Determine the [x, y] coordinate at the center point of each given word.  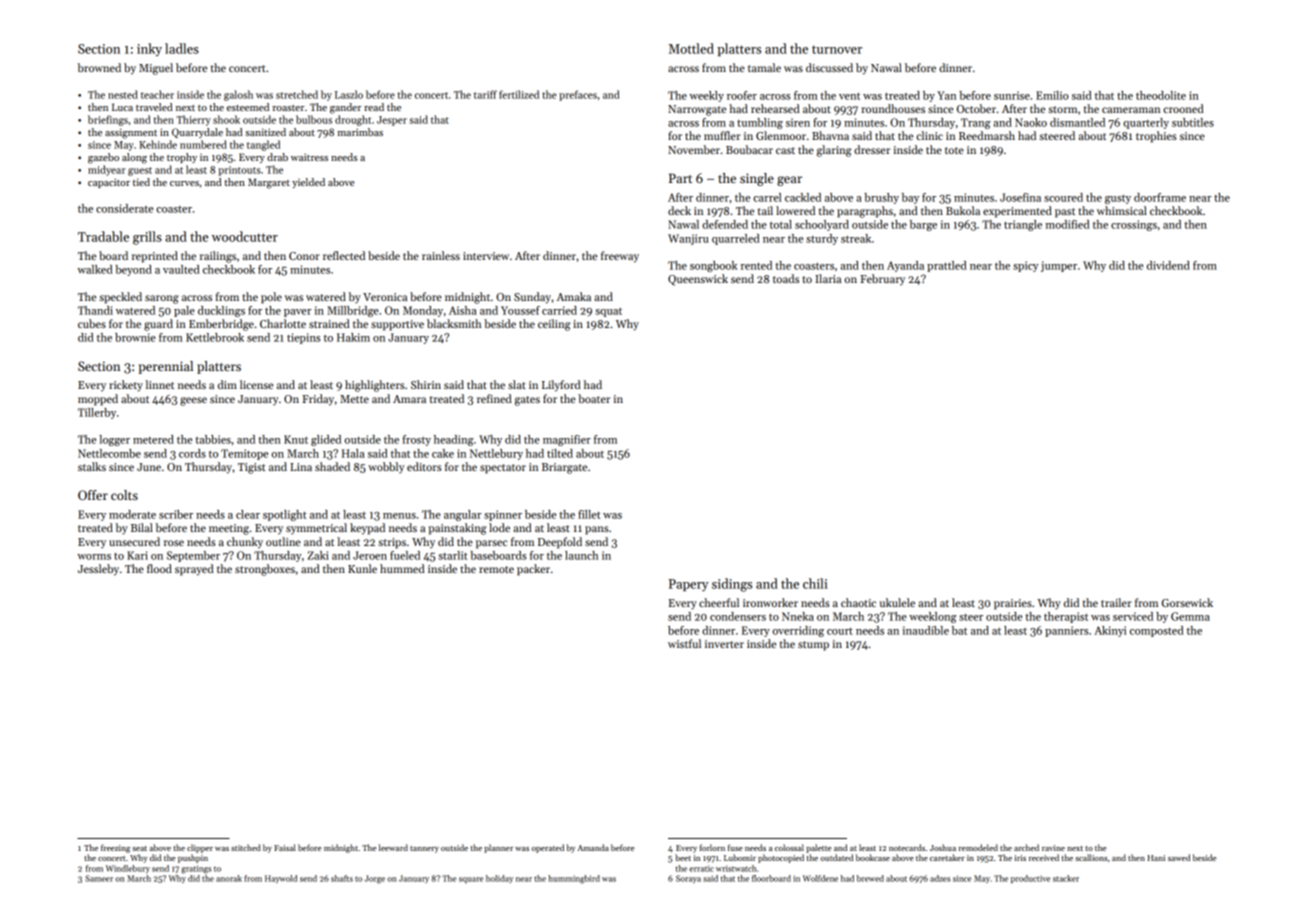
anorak [229, 878]
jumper [1059, 266]
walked [95, 269]
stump [813, 646]
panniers [1066, 631]
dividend [1168, 265]
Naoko [1031, 122]
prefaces [578, 95]
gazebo [103, 158]
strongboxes [265, 570]
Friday [318, 400]
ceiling [554, 325]
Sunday [532, 298]
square [471, 880]
